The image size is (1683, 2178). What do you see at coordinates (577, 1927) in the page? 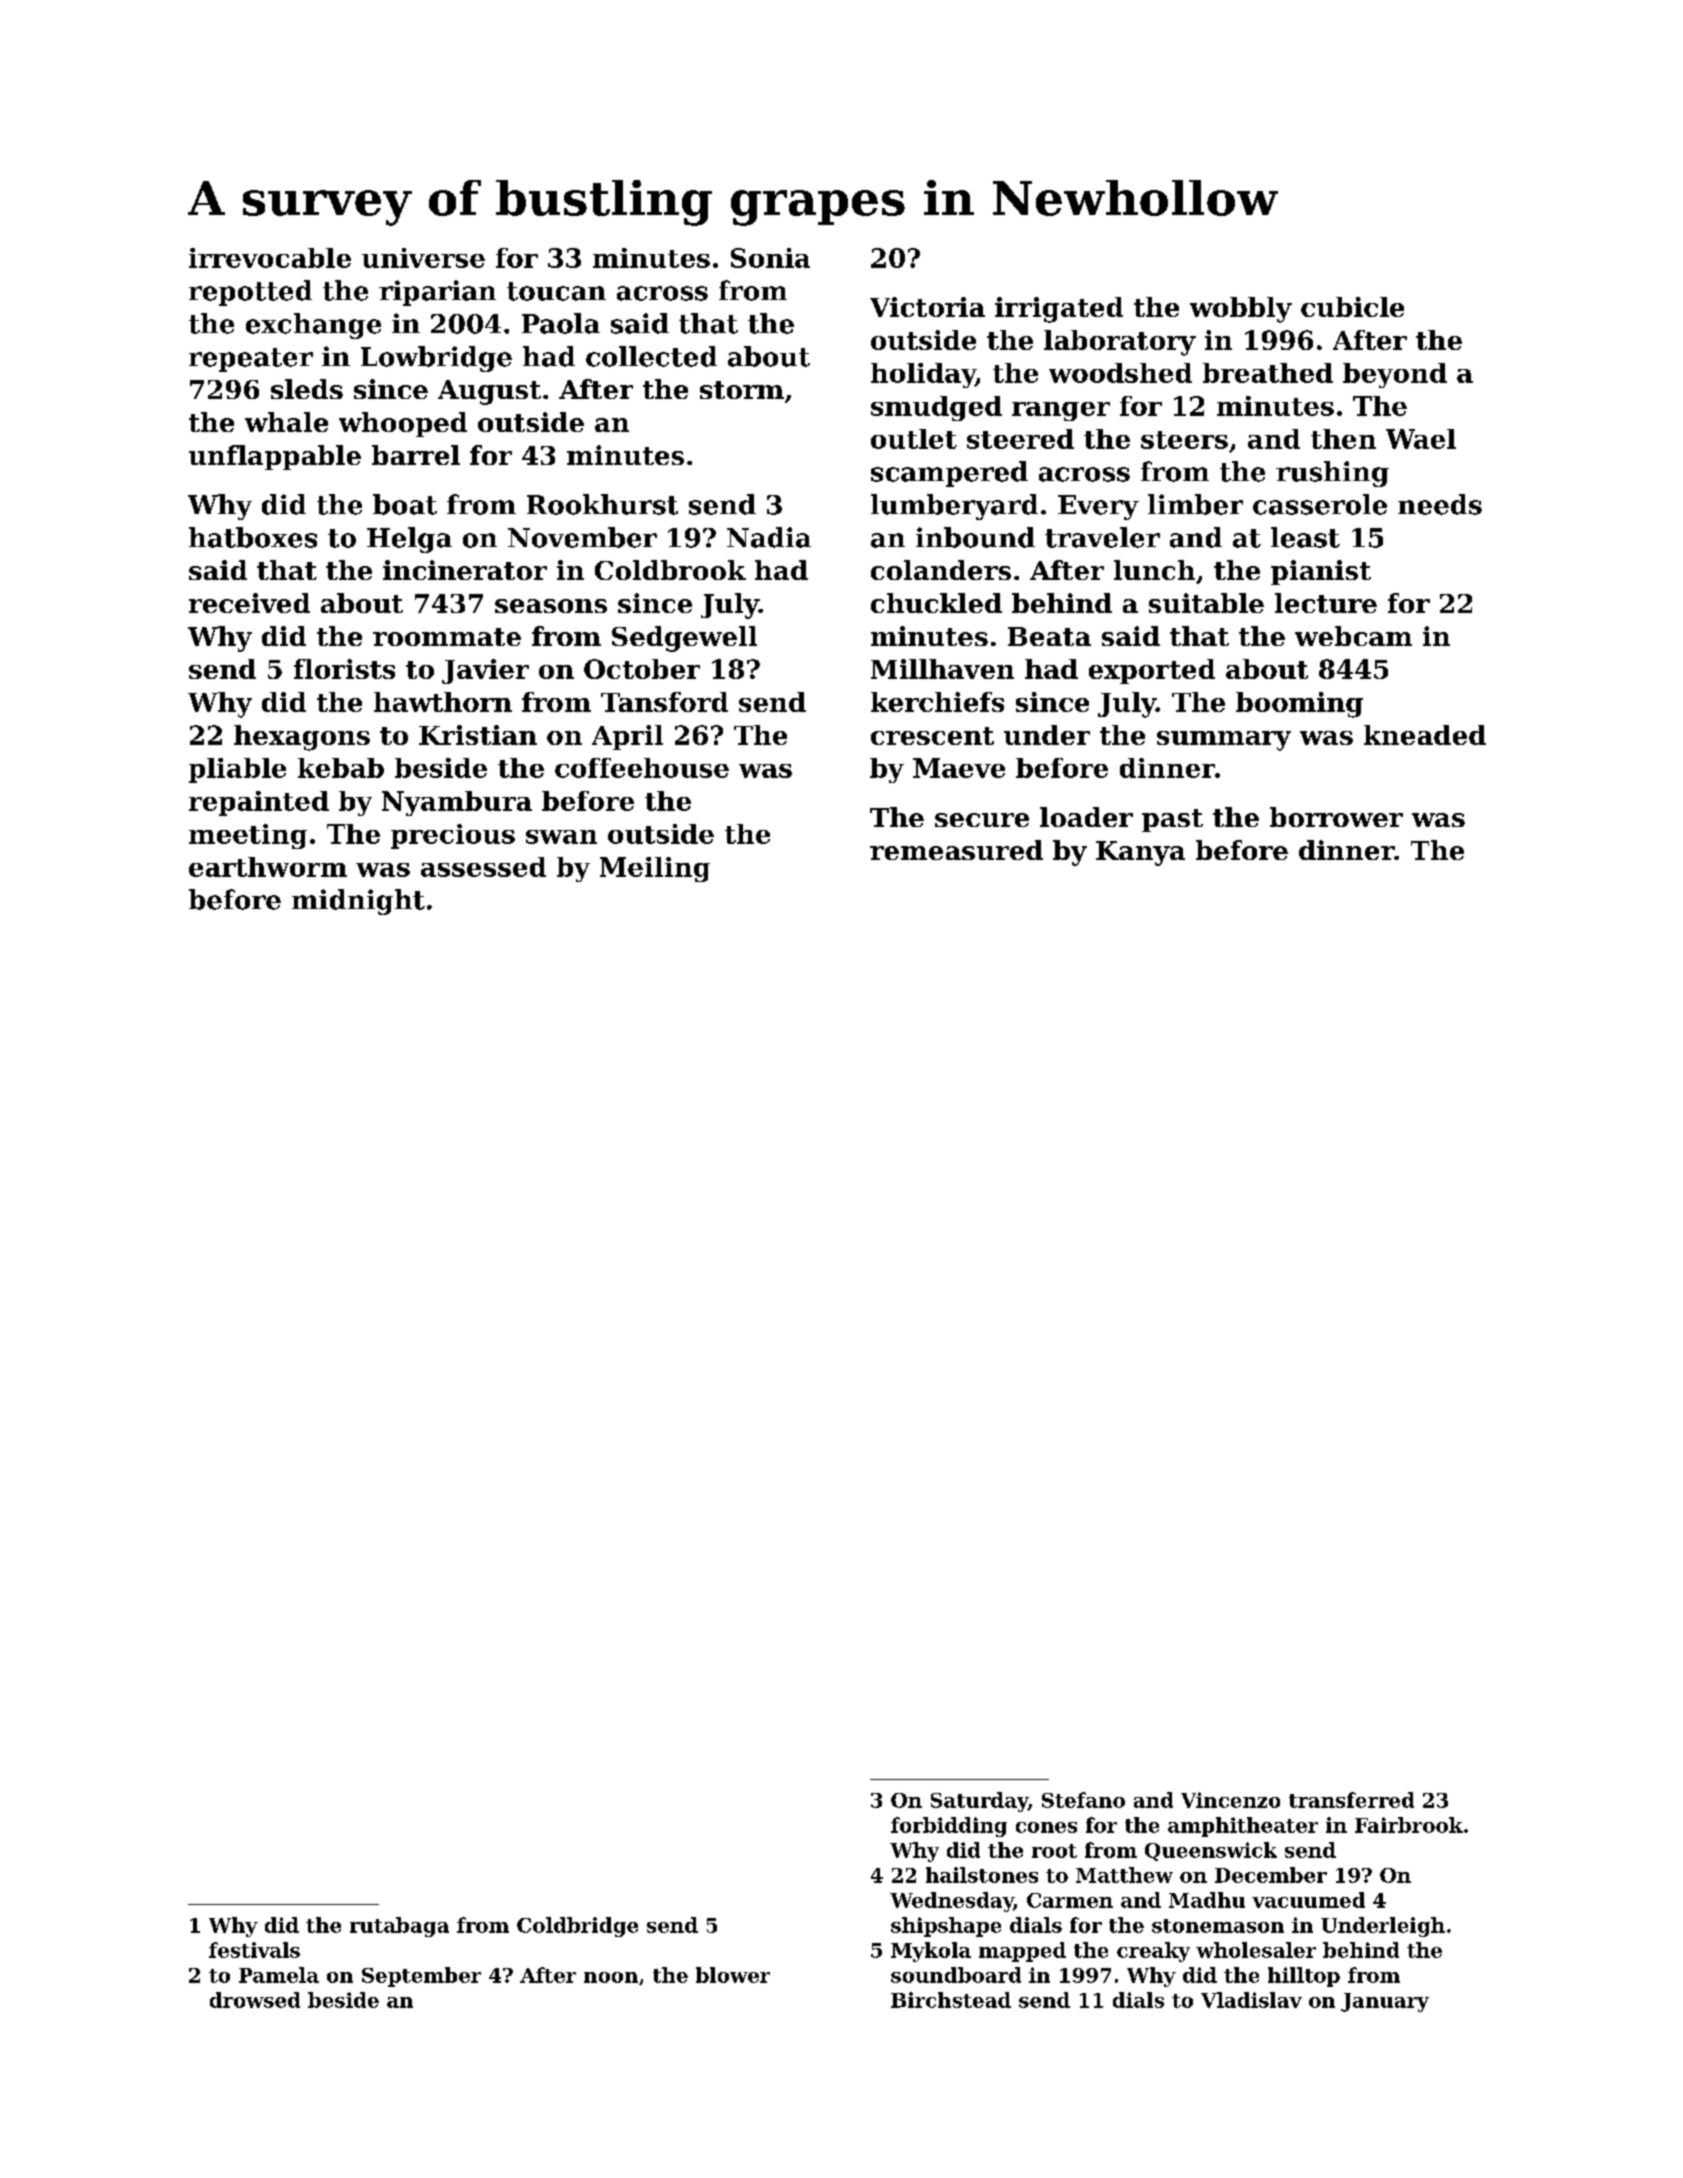
I see `Coldbridge` at bounding box center [577, 1927].
